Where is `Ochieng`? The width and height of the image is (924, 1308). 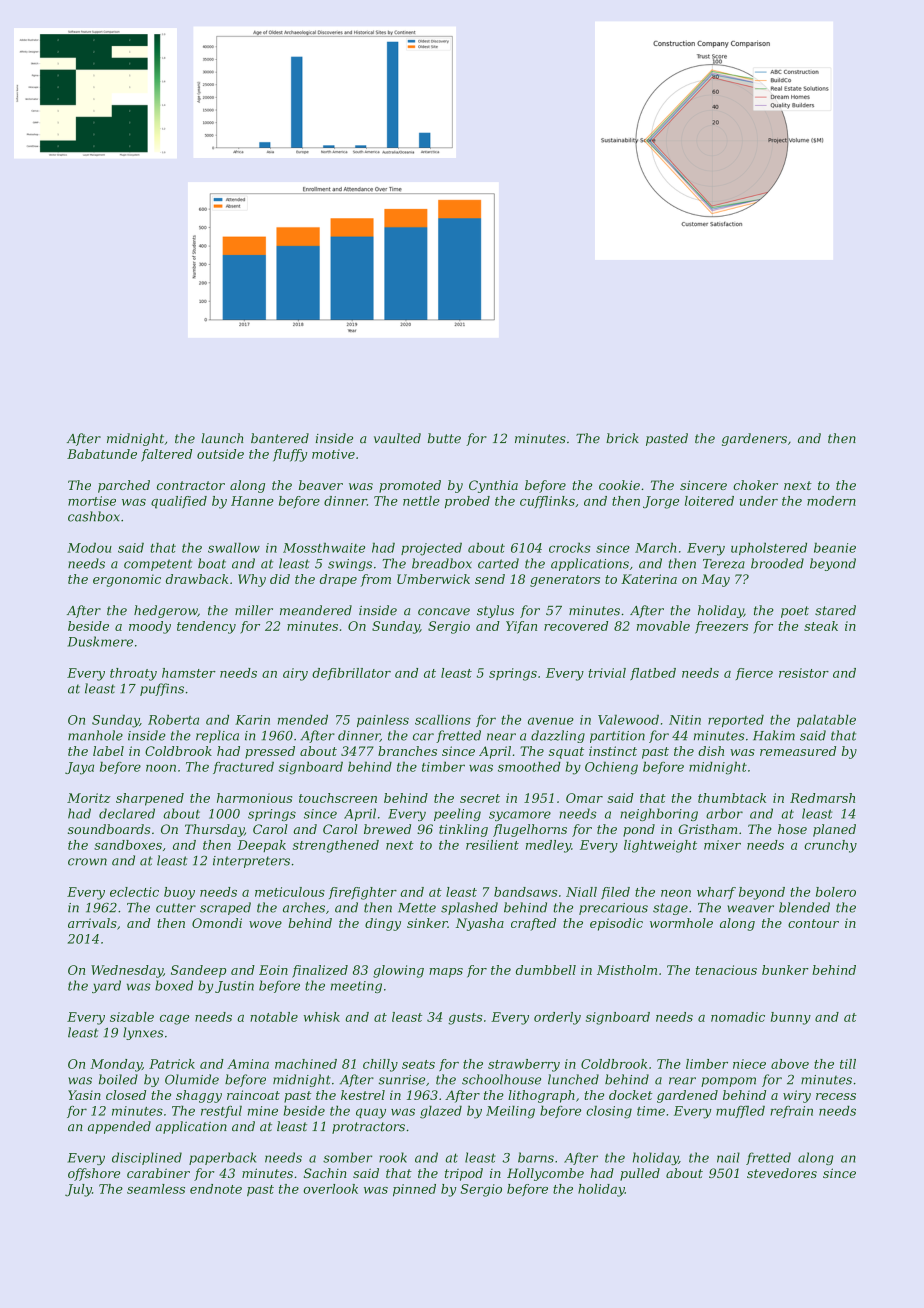 Ochieng is located at coordinates (611, 768).
